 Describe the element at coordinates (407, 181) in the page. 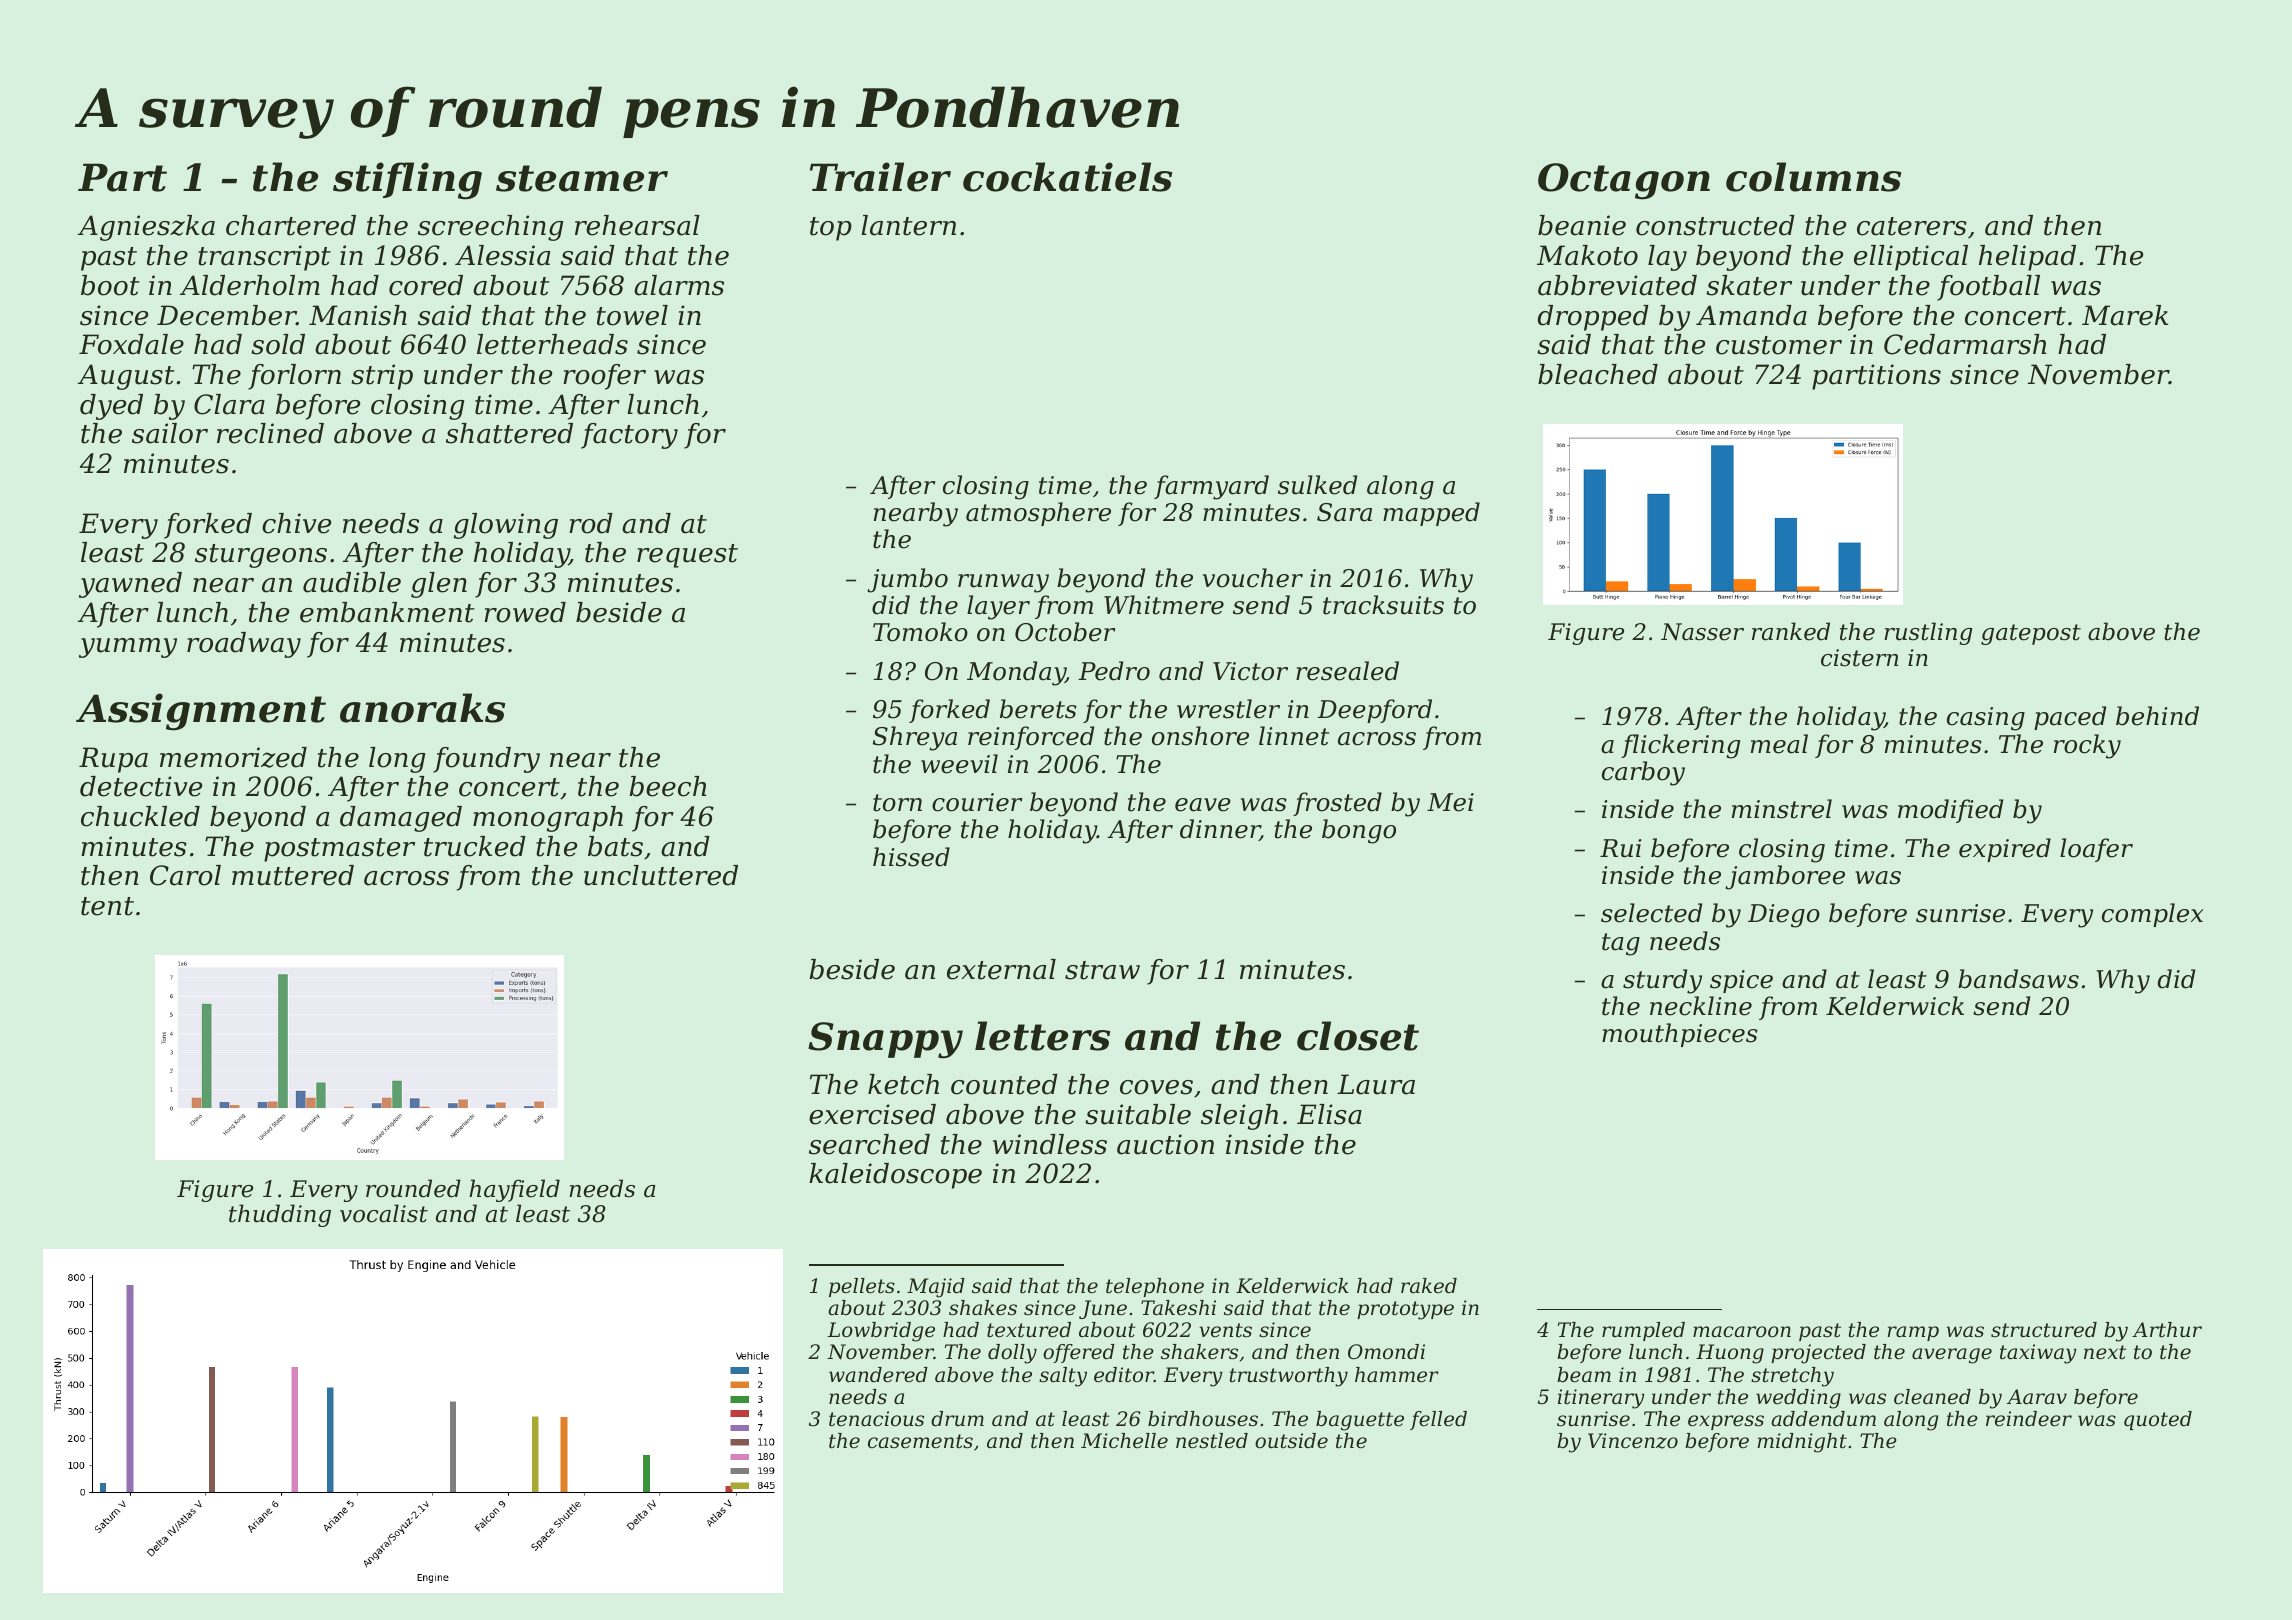

I see `stifling` at that location.
